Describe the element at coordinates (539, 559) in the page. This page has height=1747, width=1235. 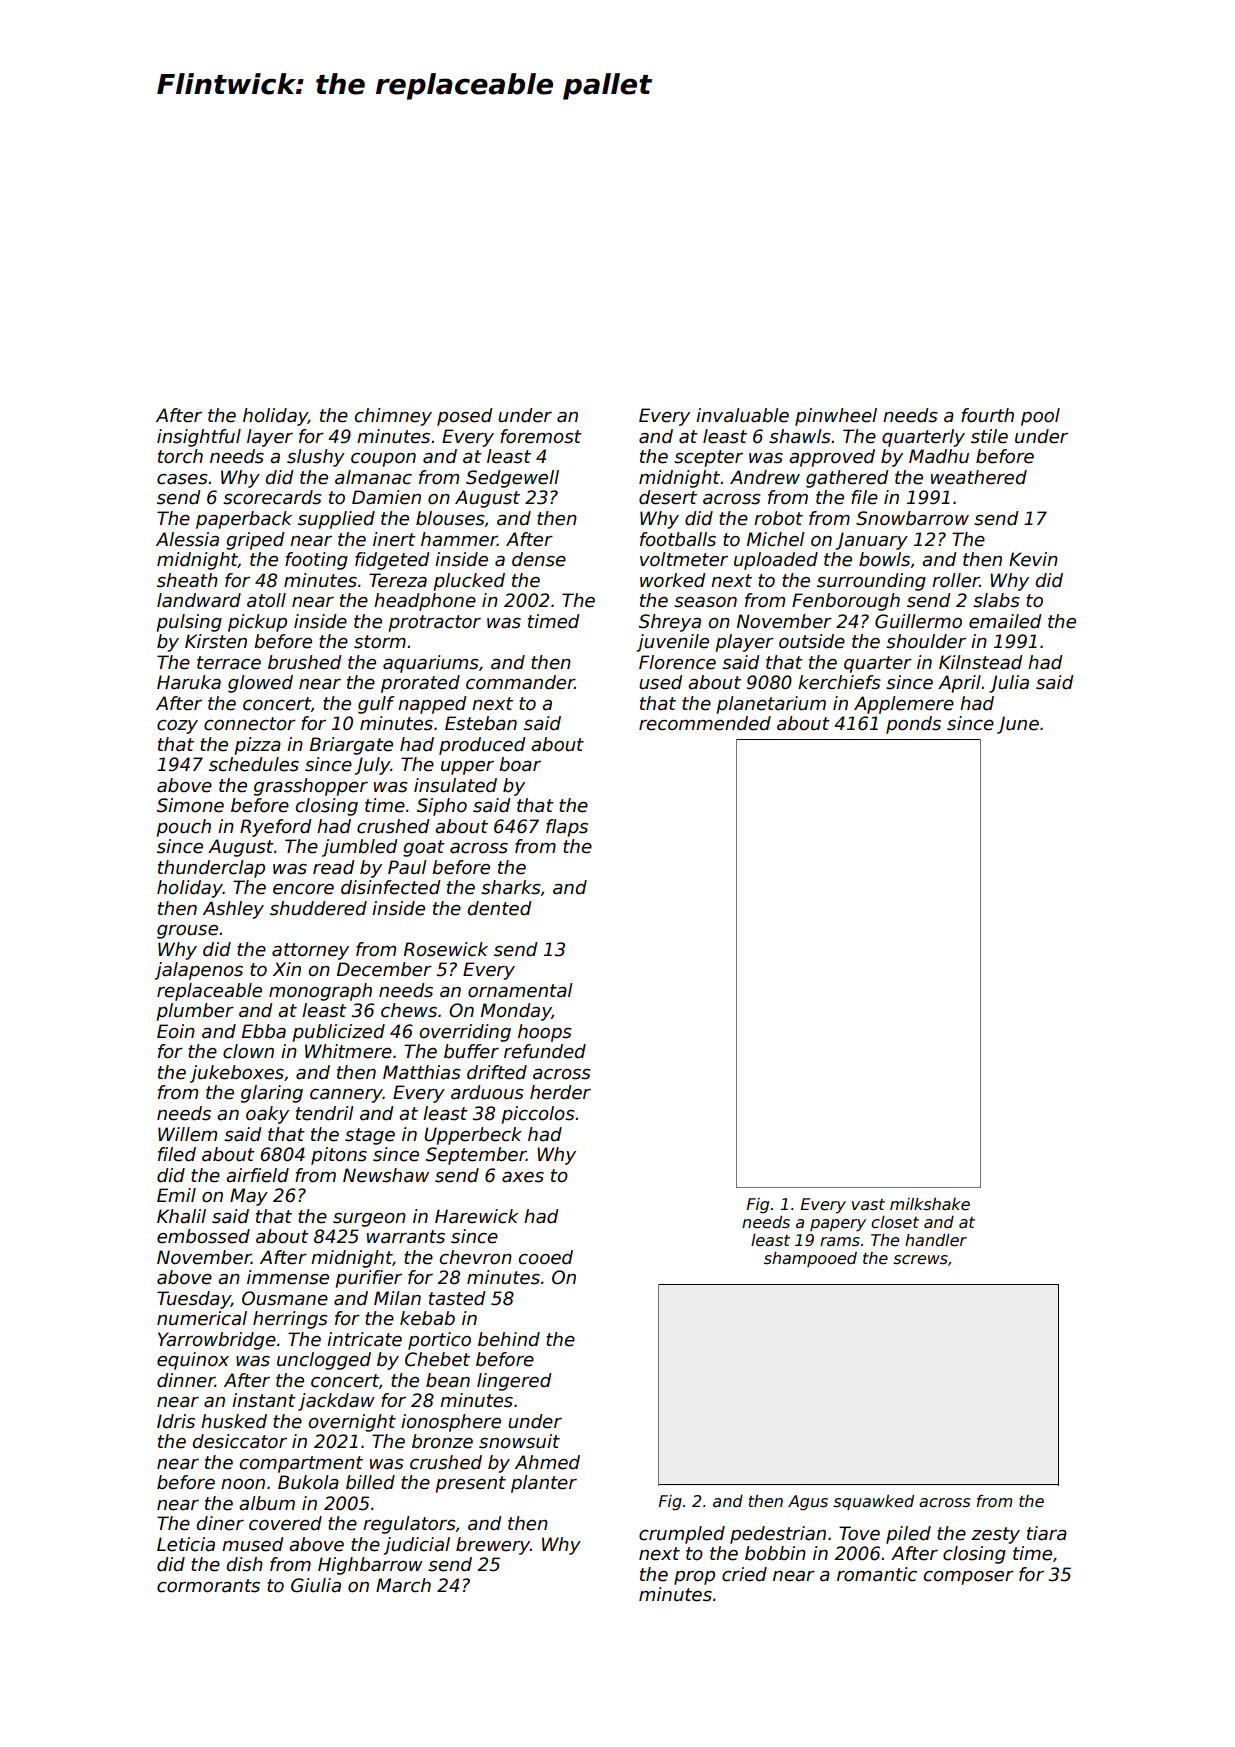
I see `dense` at that location.
